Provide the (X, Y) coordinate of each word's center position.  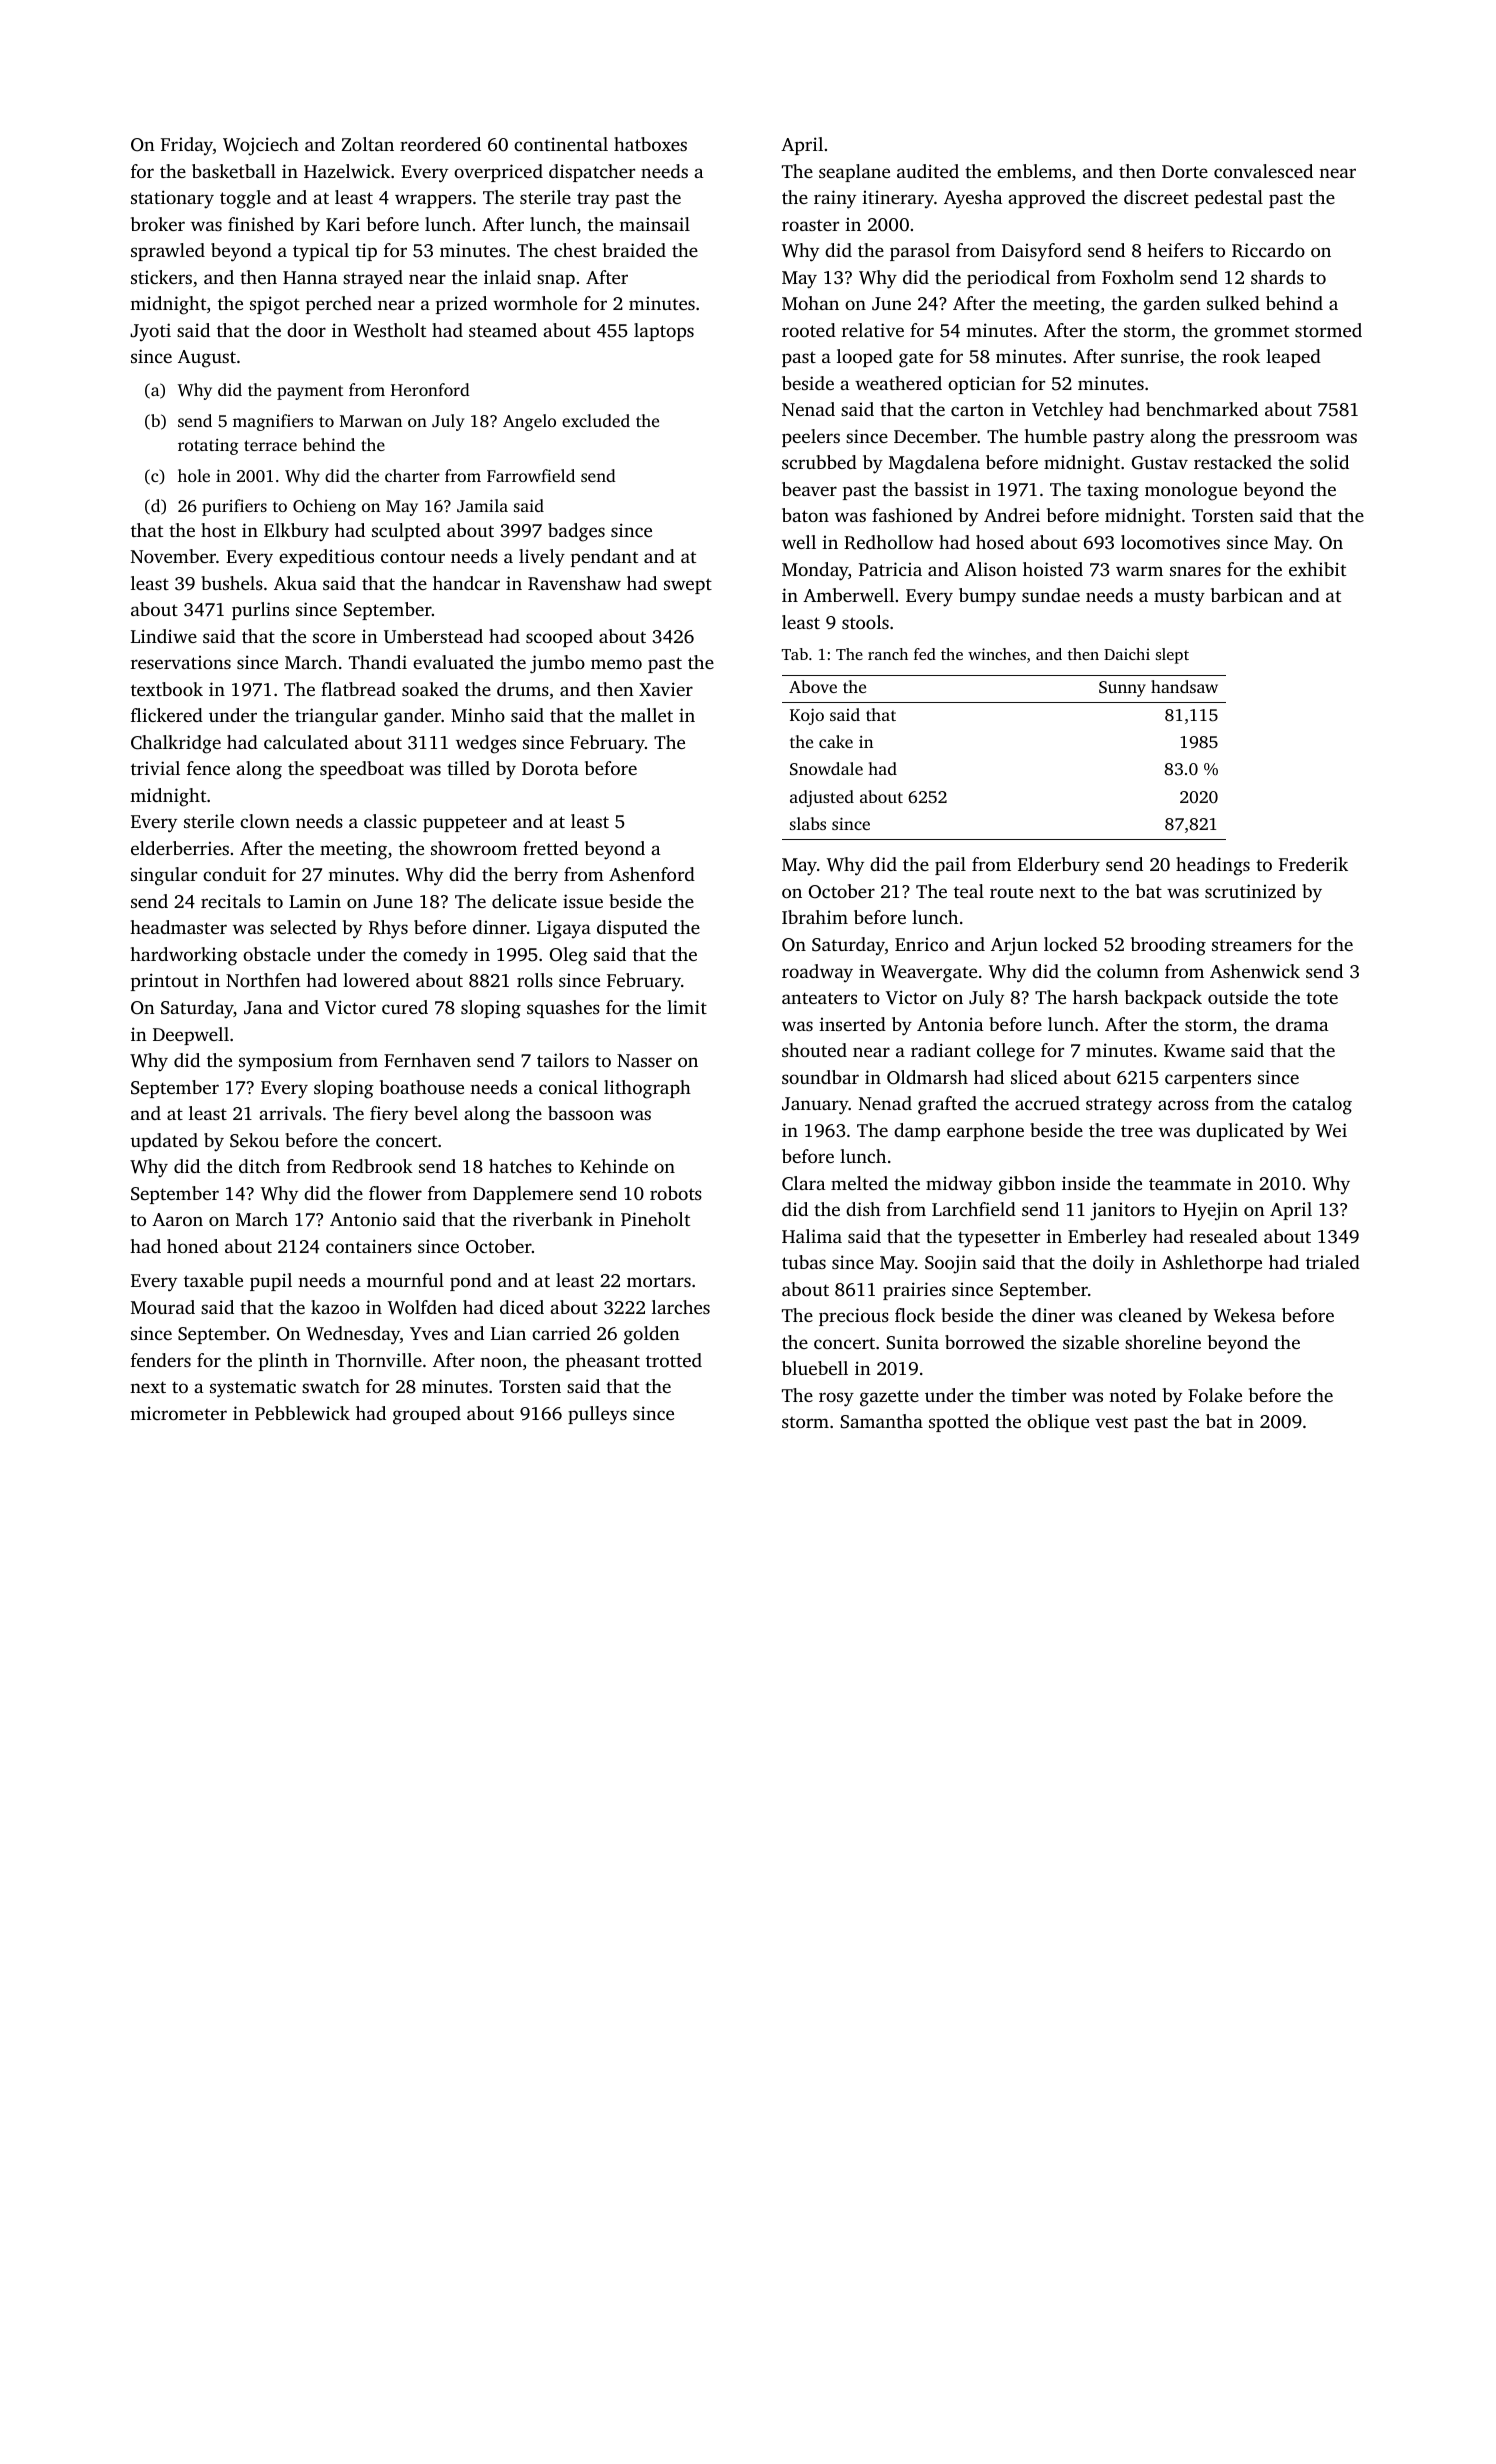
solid (1329, 462)
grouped (427, 1415)
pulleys (597, 1415)
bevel (436, 1113)
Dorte (1185, 171)
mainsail (654, 224)
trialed (1333, 1262)
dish (863, 1209)
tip (366, 252)
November (173, 556)
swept (688, 586)
